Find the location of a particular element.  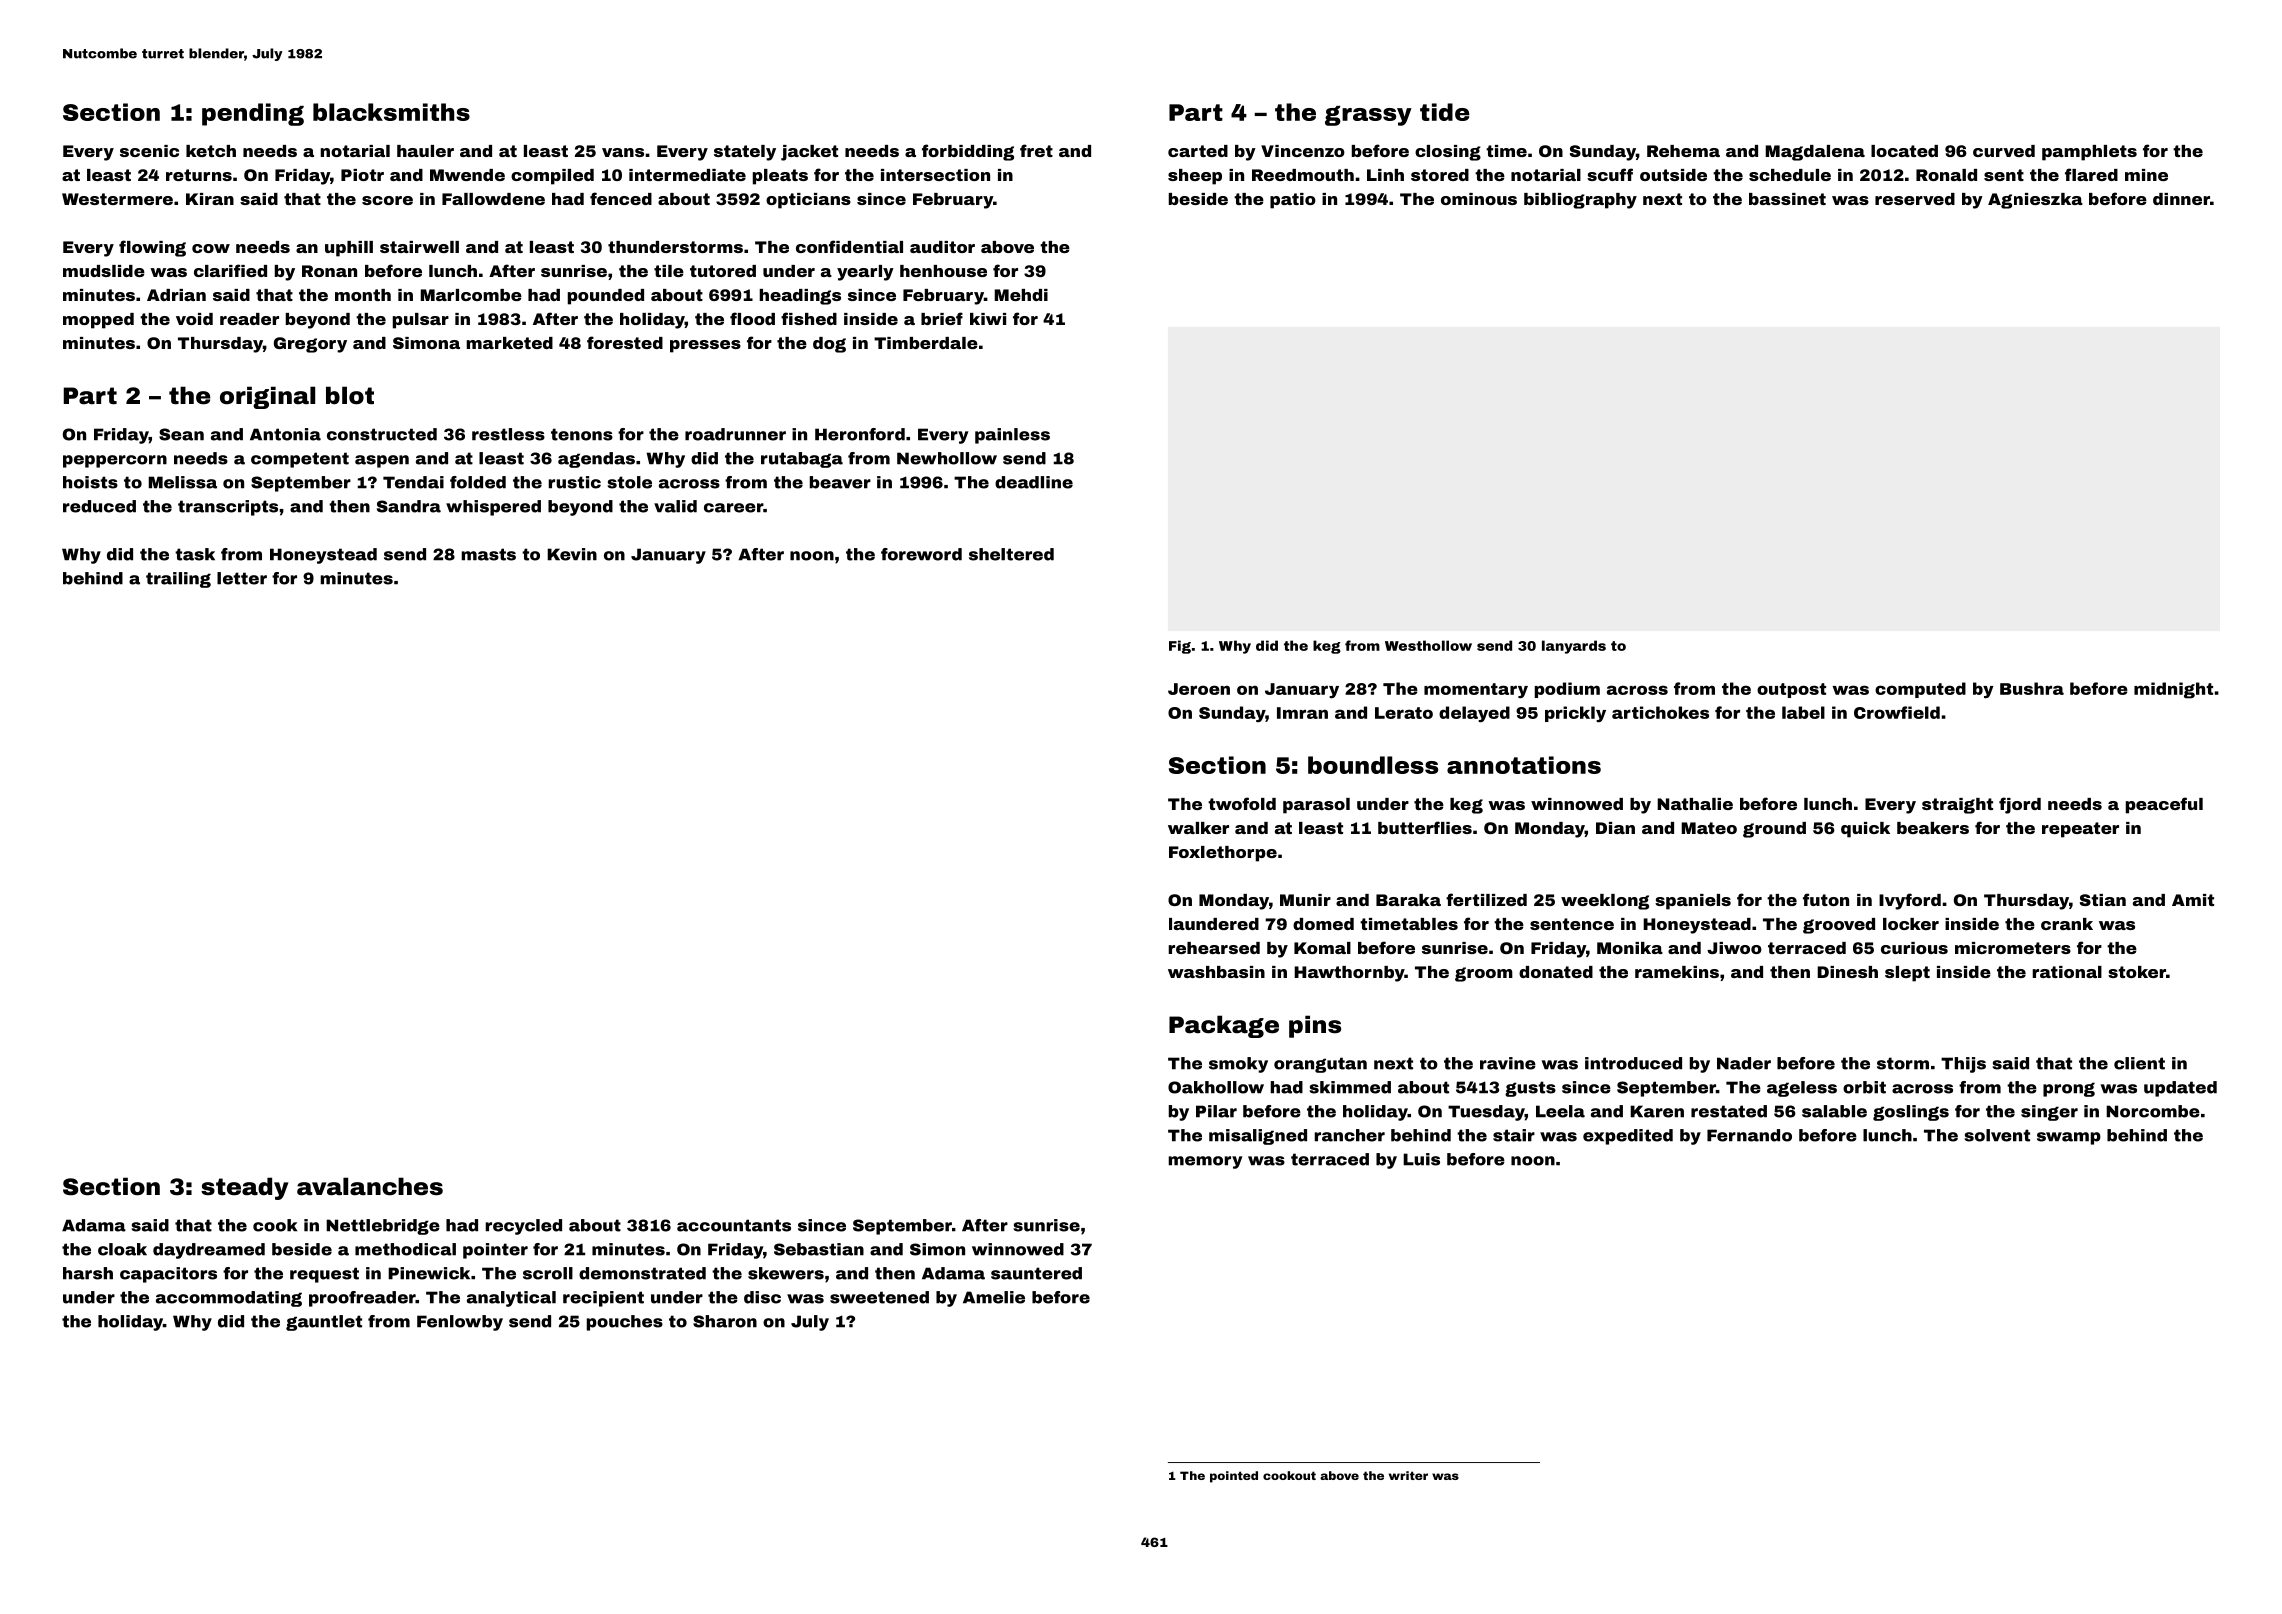

solvent is located at coordinates (1997, 1135).
